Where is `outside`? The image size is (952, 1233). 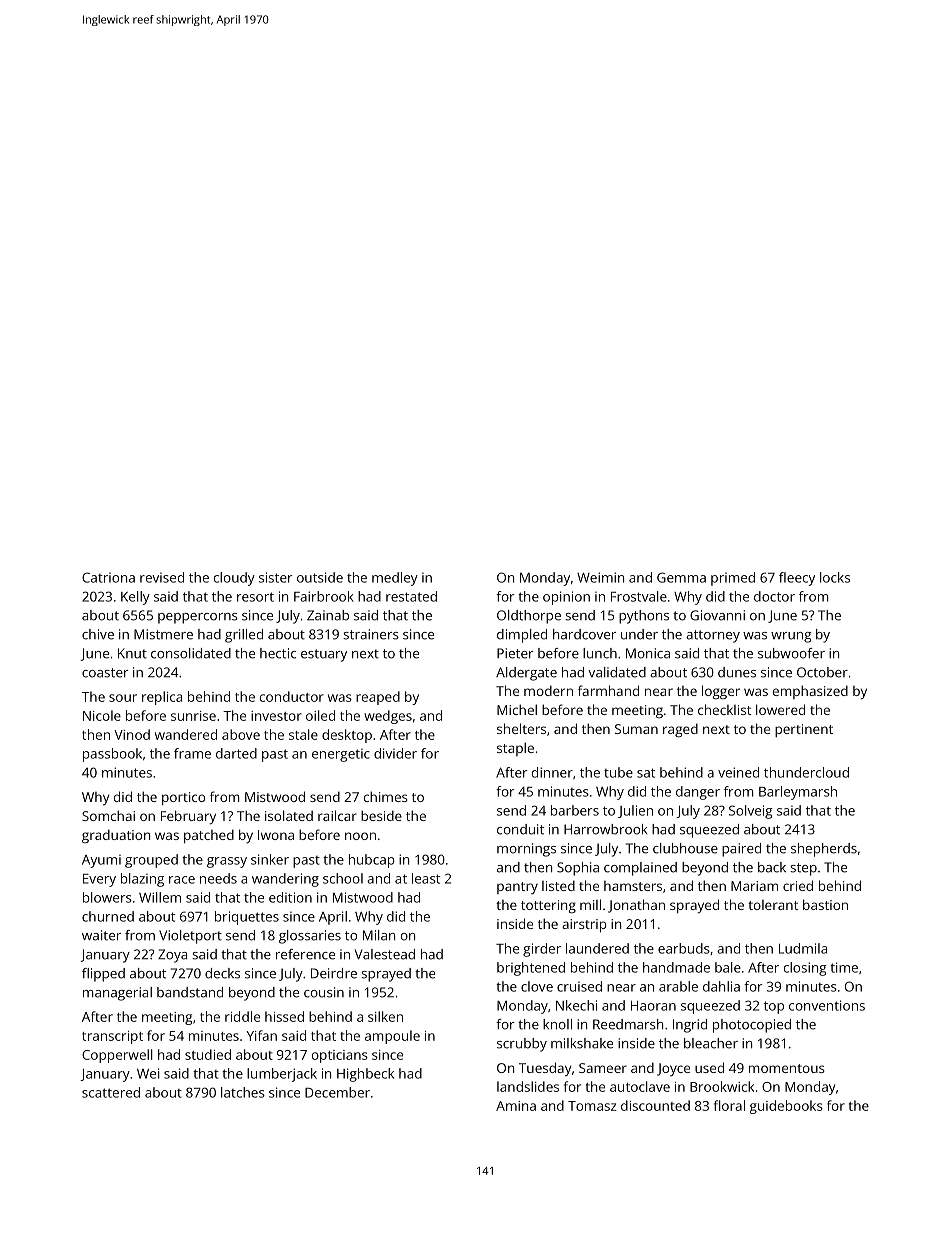 outside is located at coordinates (320, 577).
